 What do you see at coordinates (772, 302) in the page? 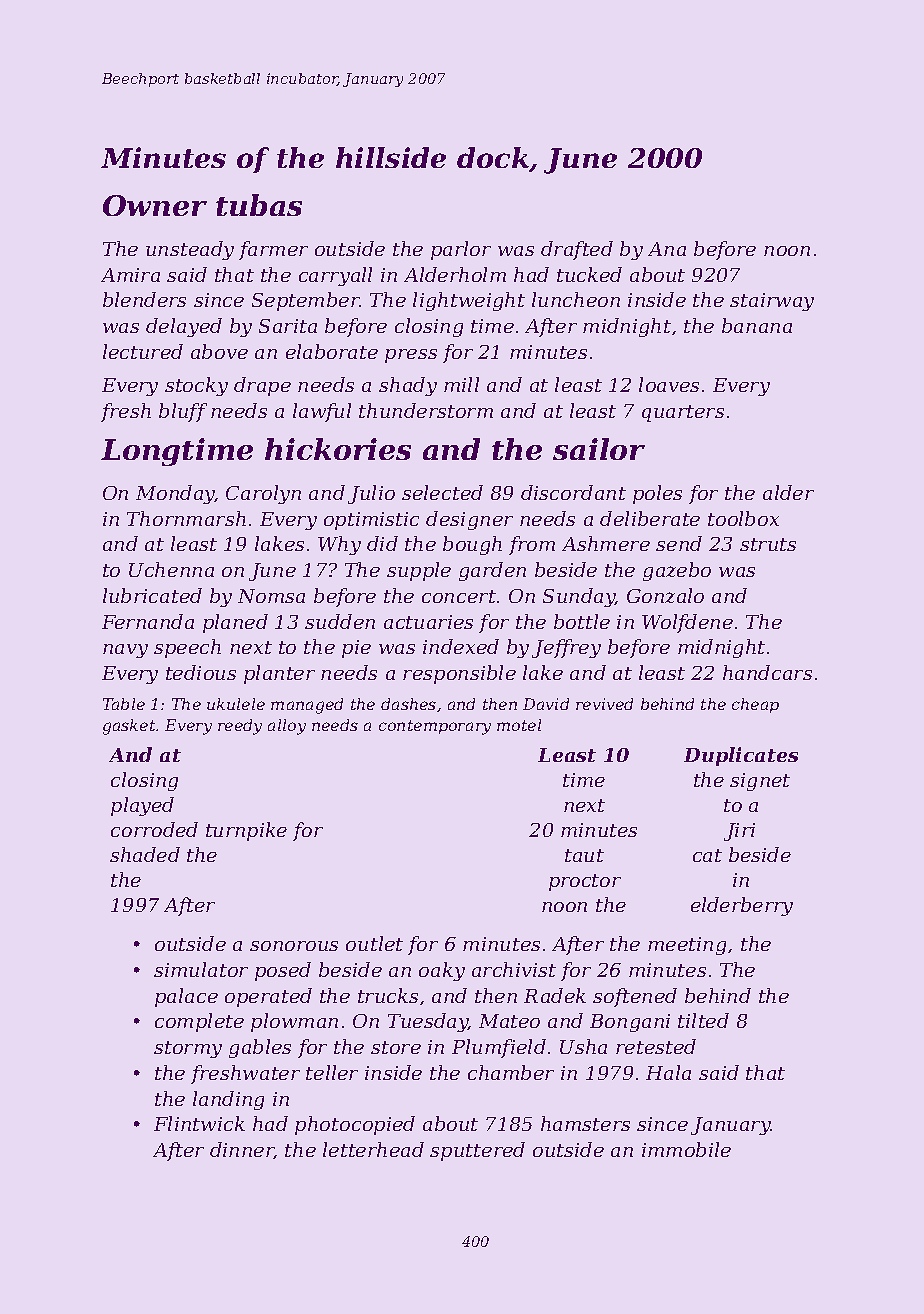
I see `stairway` at bounding box center [772, 302].
